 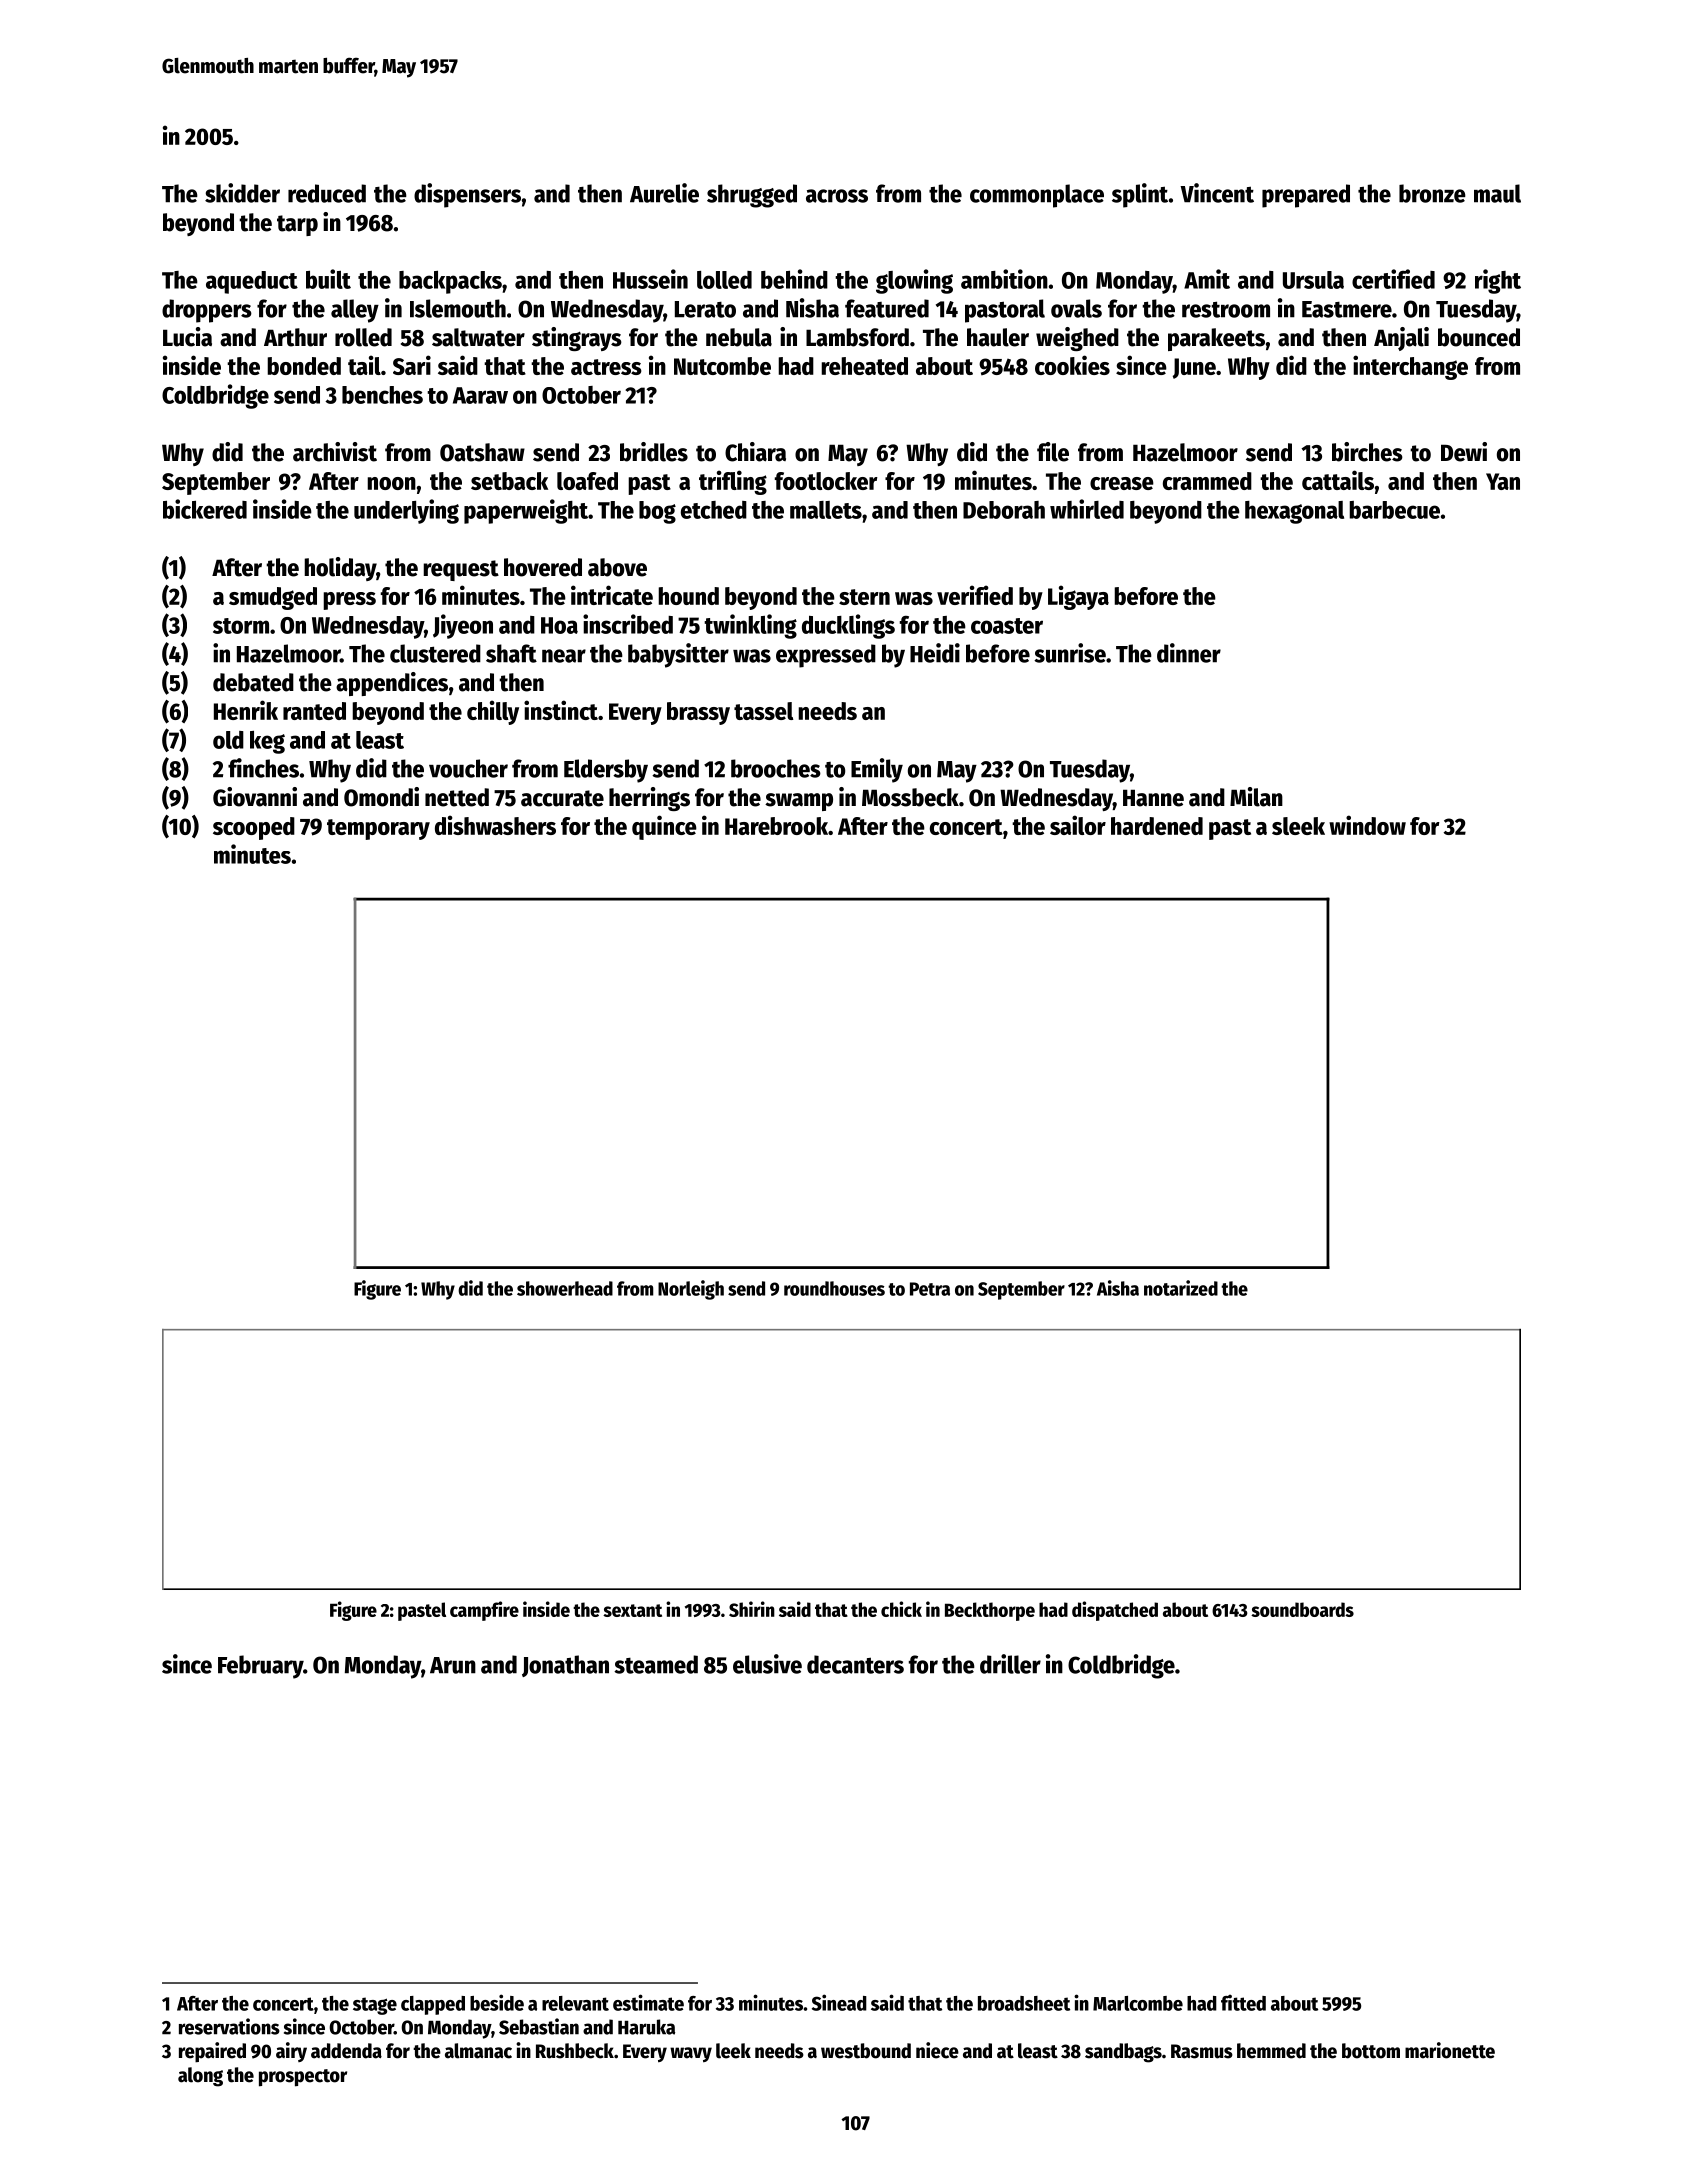 What do you see at coordinates (252, 282) in the screenshot?
I see `aqueduct` at bounding box center [252, 282].
